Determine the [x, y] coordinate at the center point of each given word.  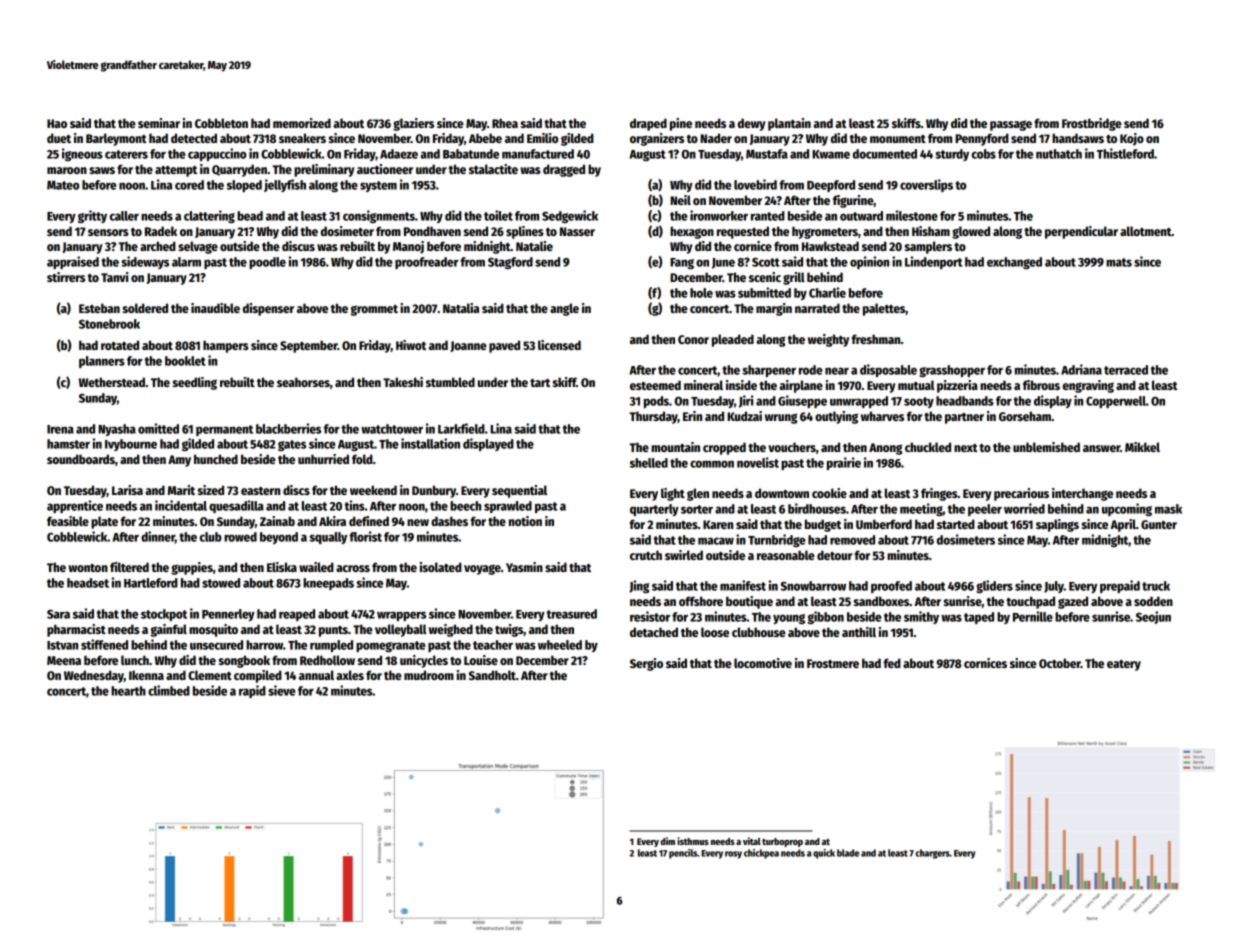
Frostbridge [1092, 124]
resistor [650, 616]
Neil [680, 200]
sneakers [302, 138]
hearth [128, 691]
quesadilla [236, 506]
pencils [683, 854]
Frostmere [833, 663]
